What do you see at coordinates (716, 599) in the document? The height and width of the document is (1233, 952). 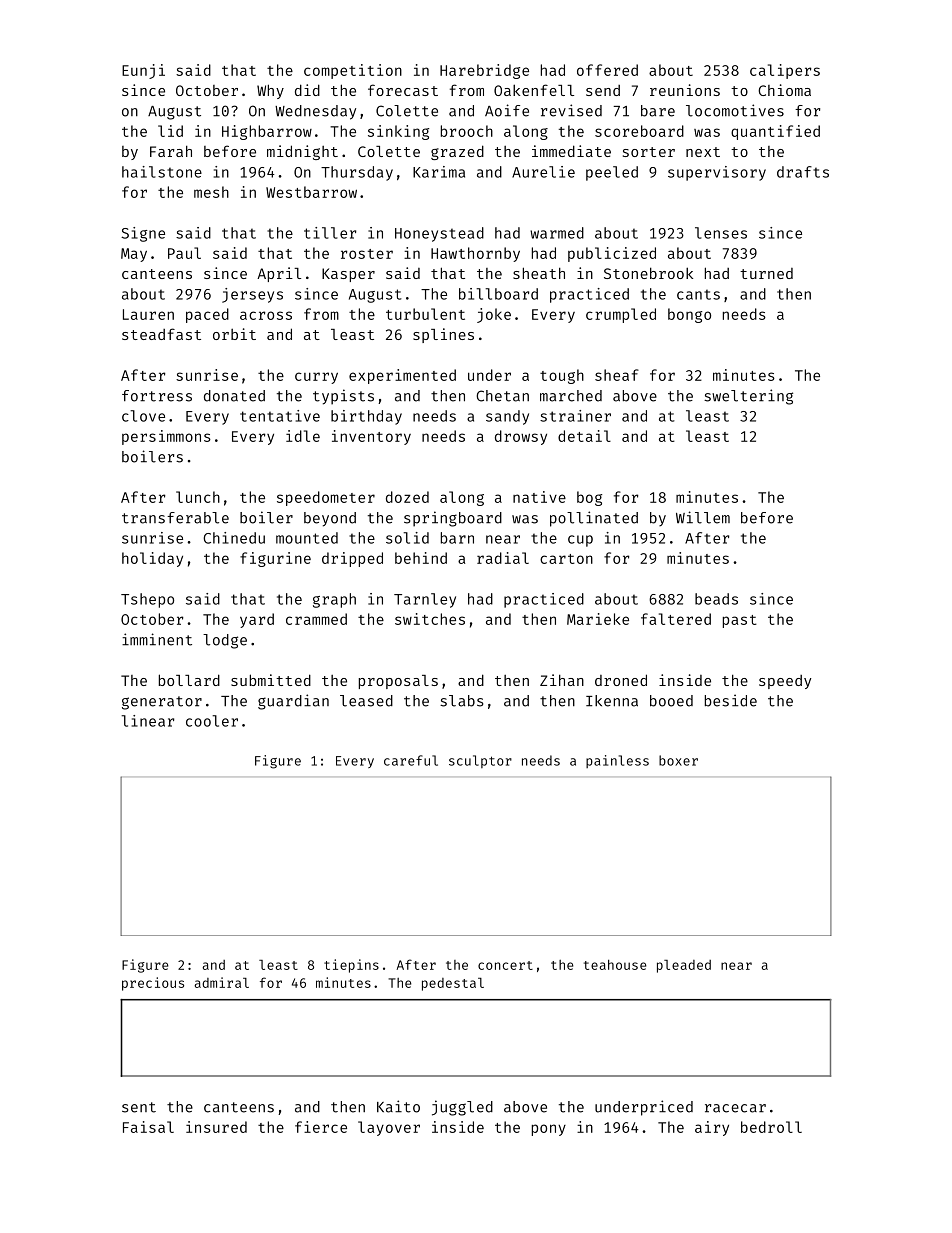 I see `beads` at bounding box center [716, 599].
